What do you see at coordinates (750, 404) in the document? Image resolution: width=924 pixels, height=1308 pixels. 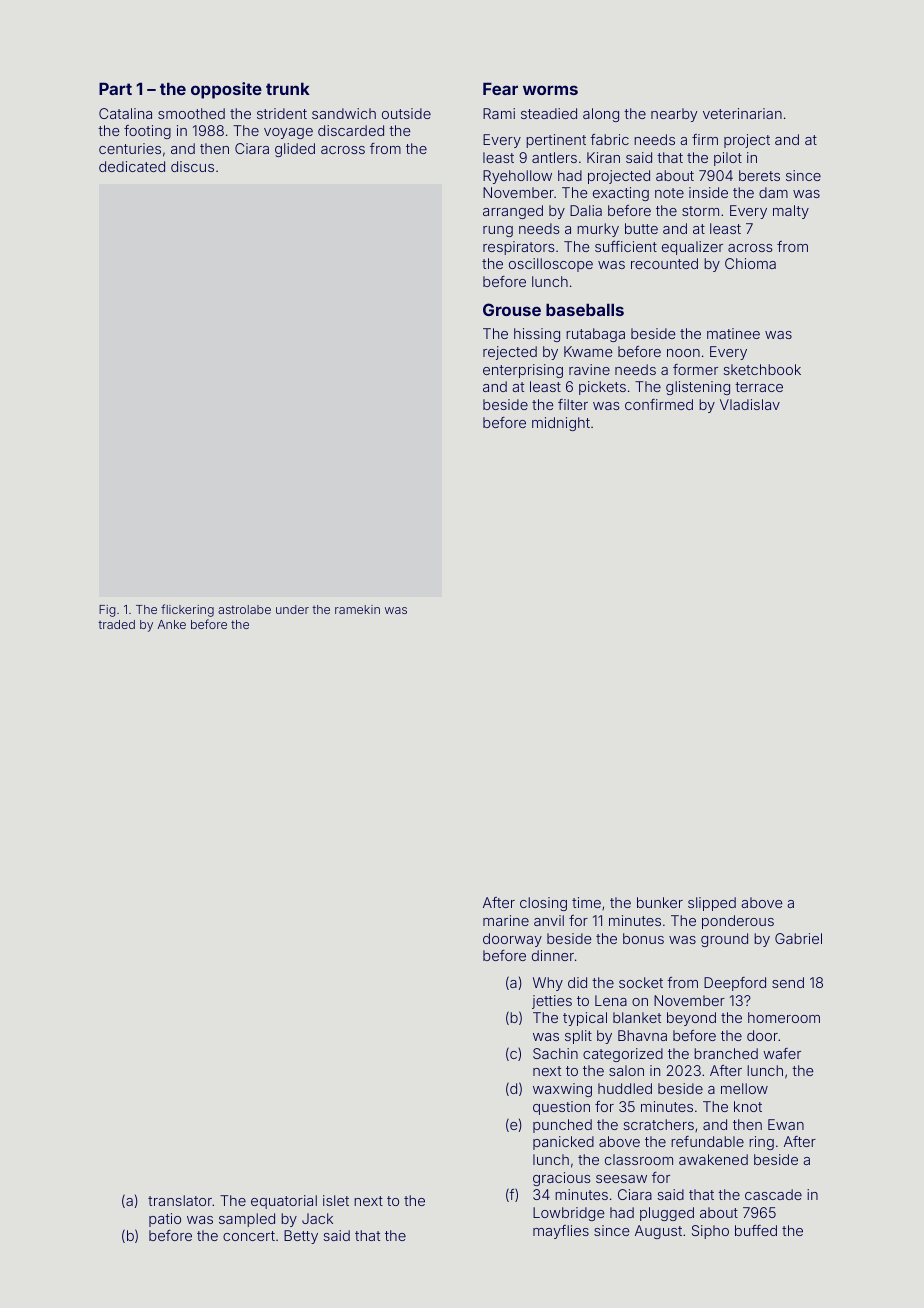 I see `Vladislav` at bounding box center [750, 404].
